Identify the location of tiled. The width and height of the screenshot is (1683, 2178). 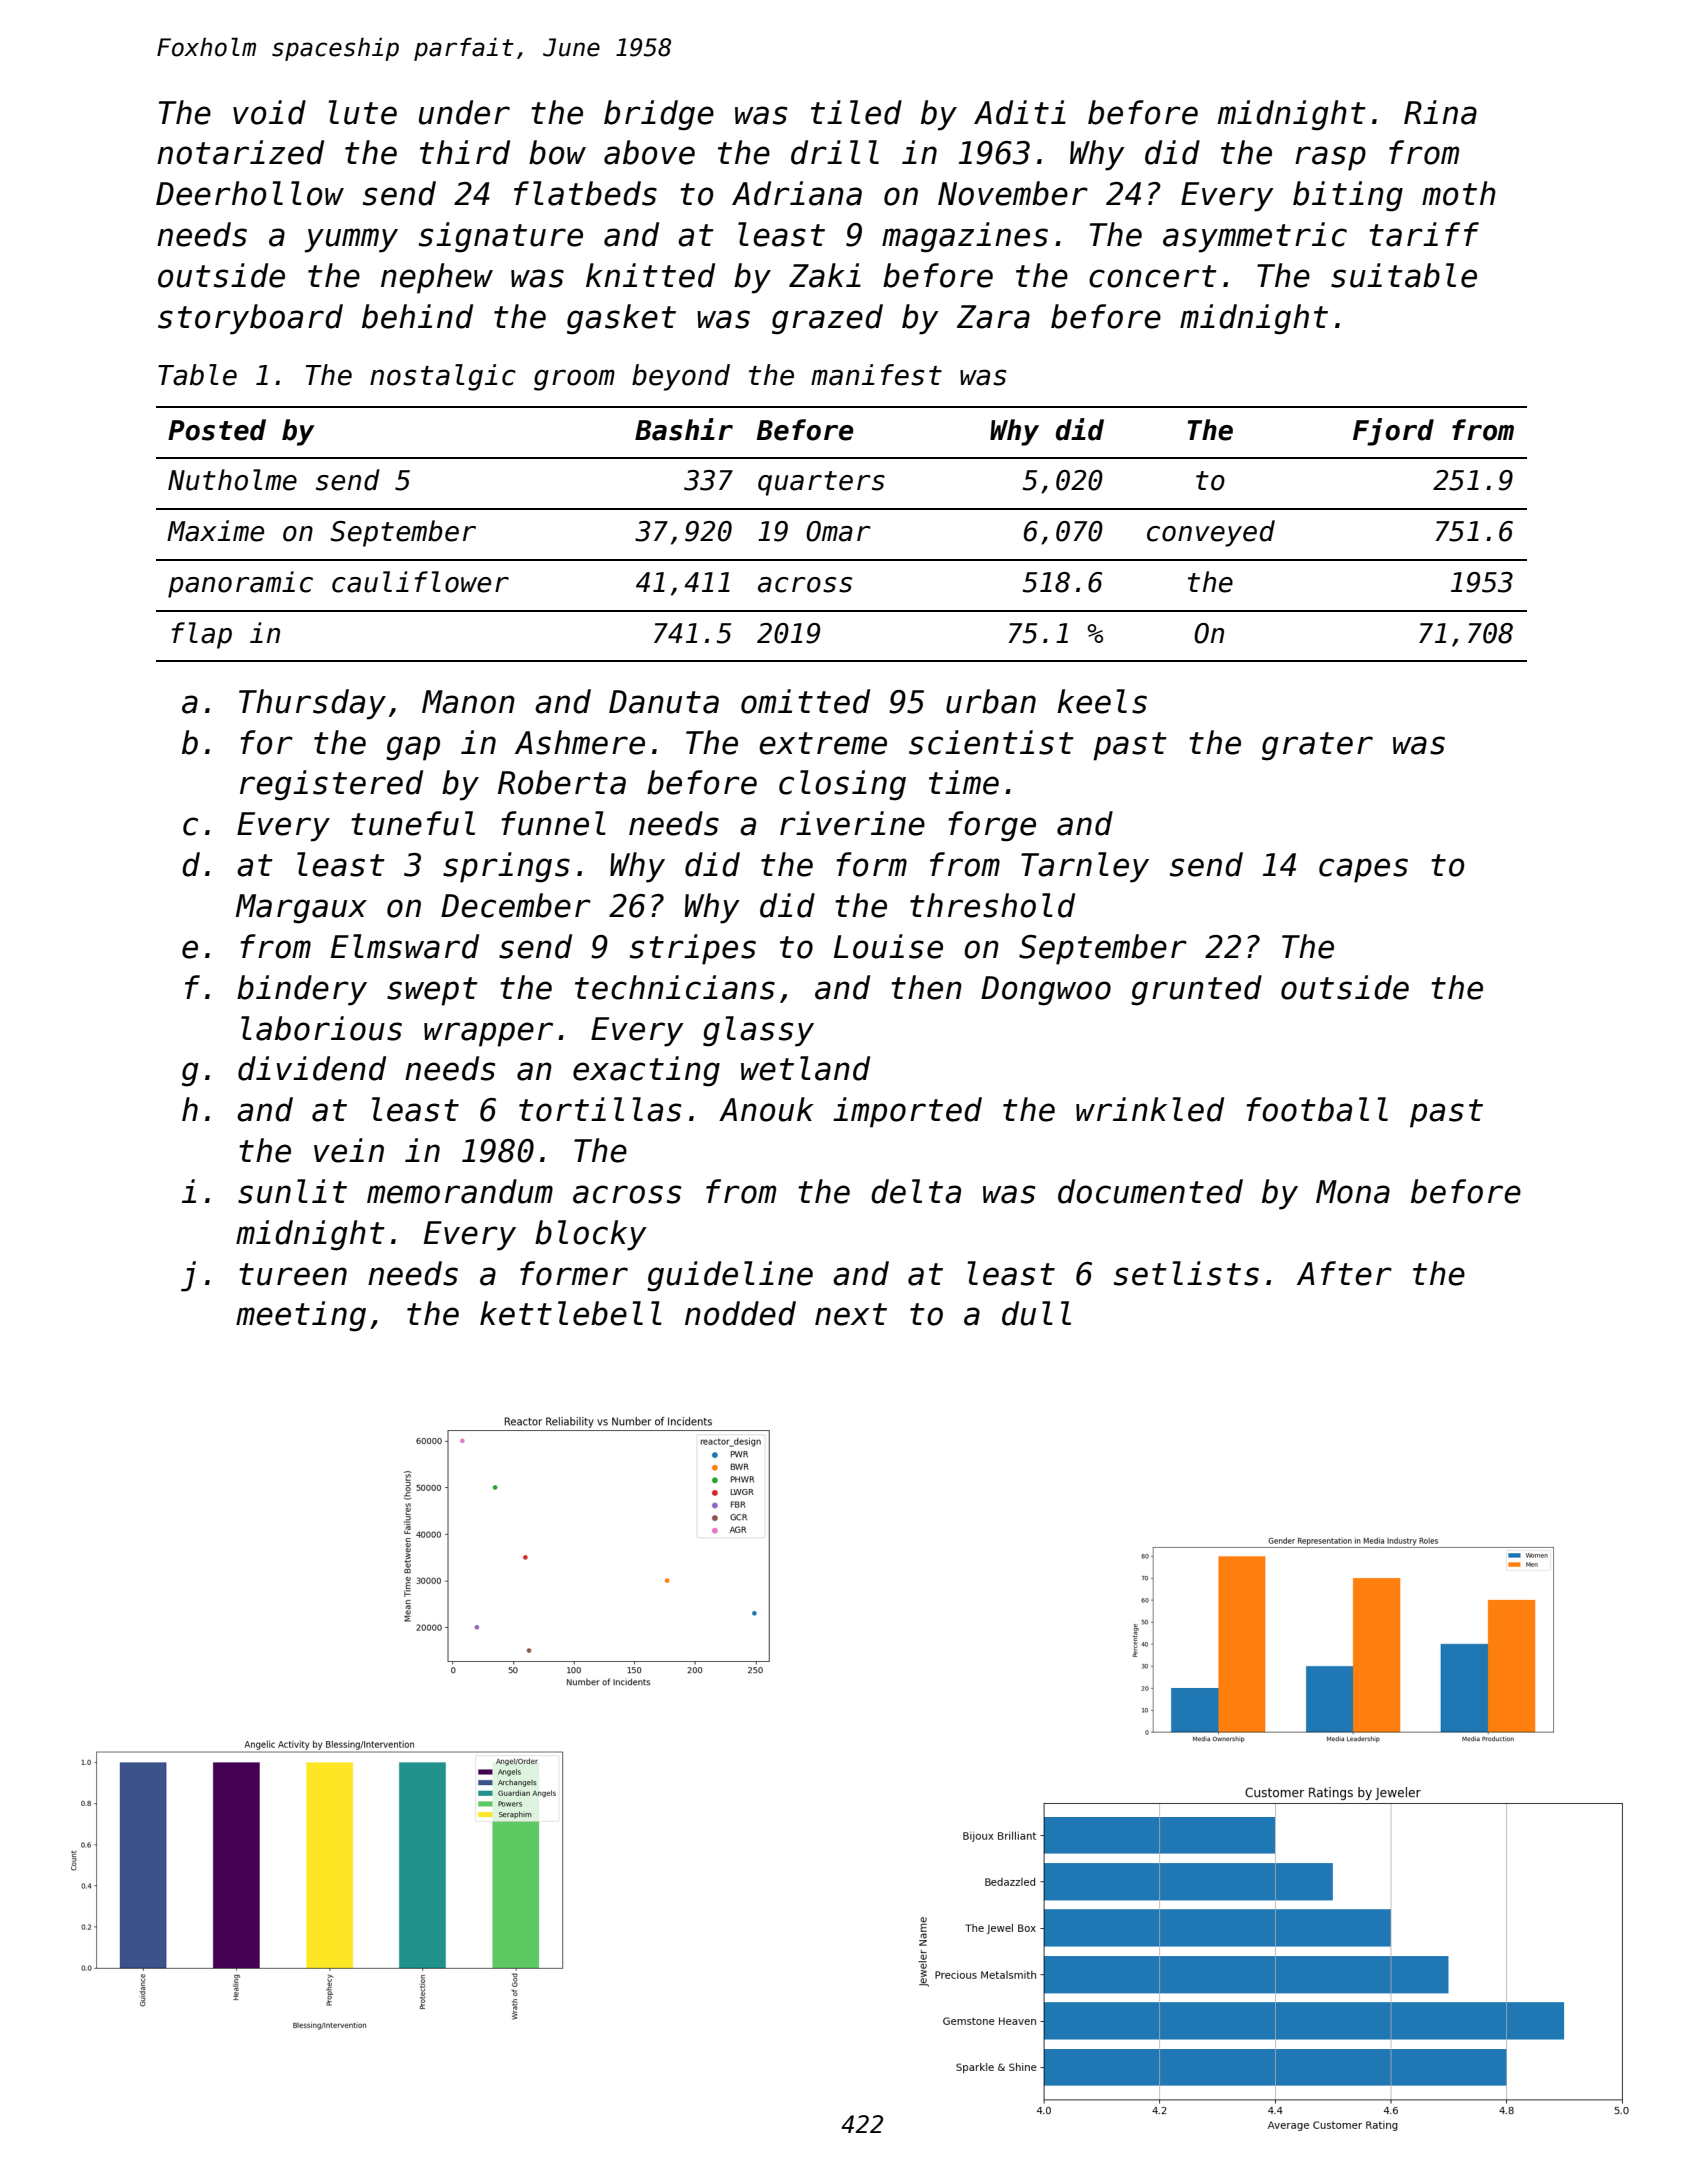
(856, 112).
